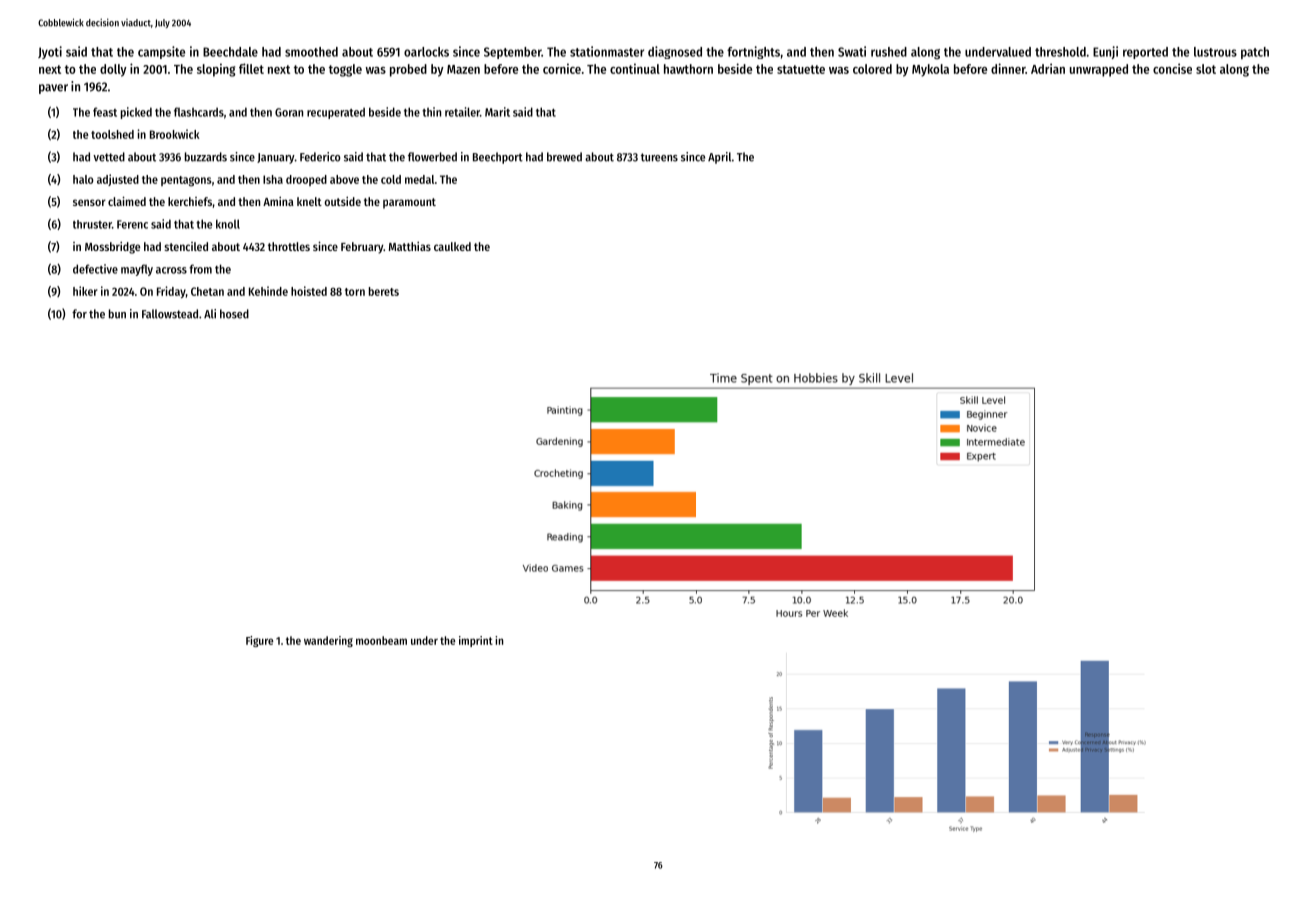 The height and width of the image is (924, 1308). What do you see at coordinates (409, 203) in the image?
I see `paramount` at bounding box center [409, 203].
